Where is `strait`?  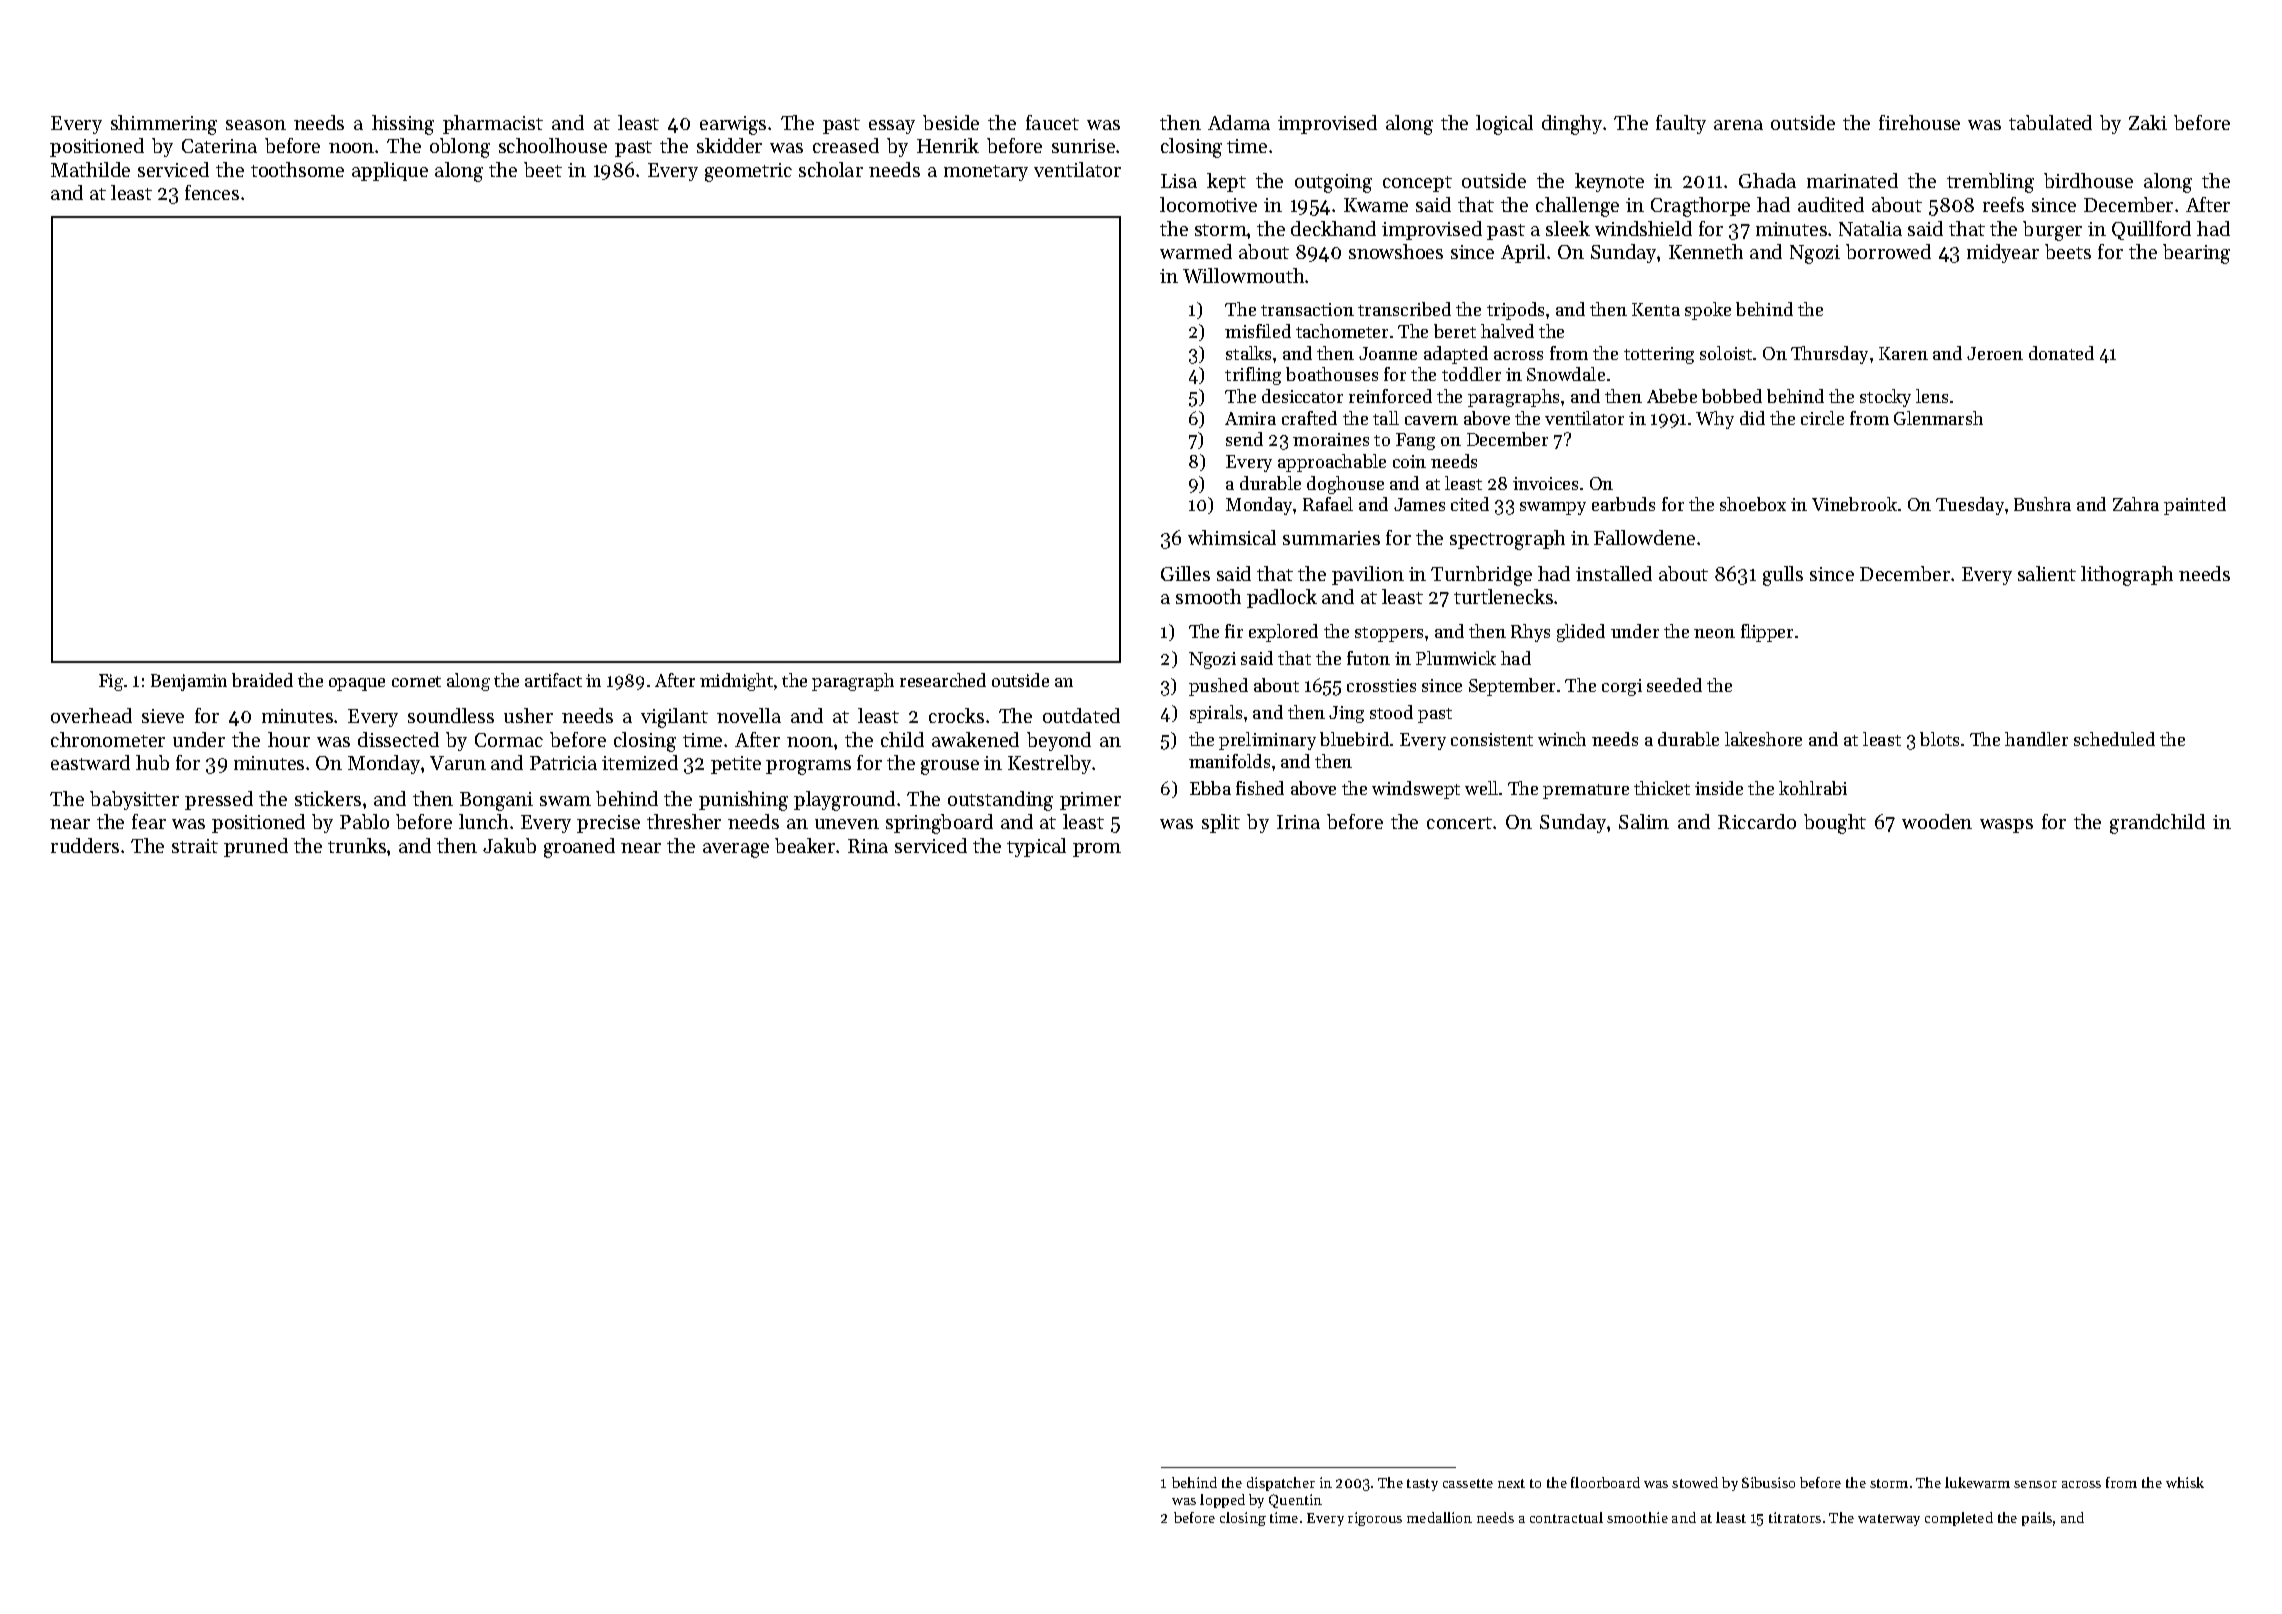 strait is located at coordinates (195, 846).
